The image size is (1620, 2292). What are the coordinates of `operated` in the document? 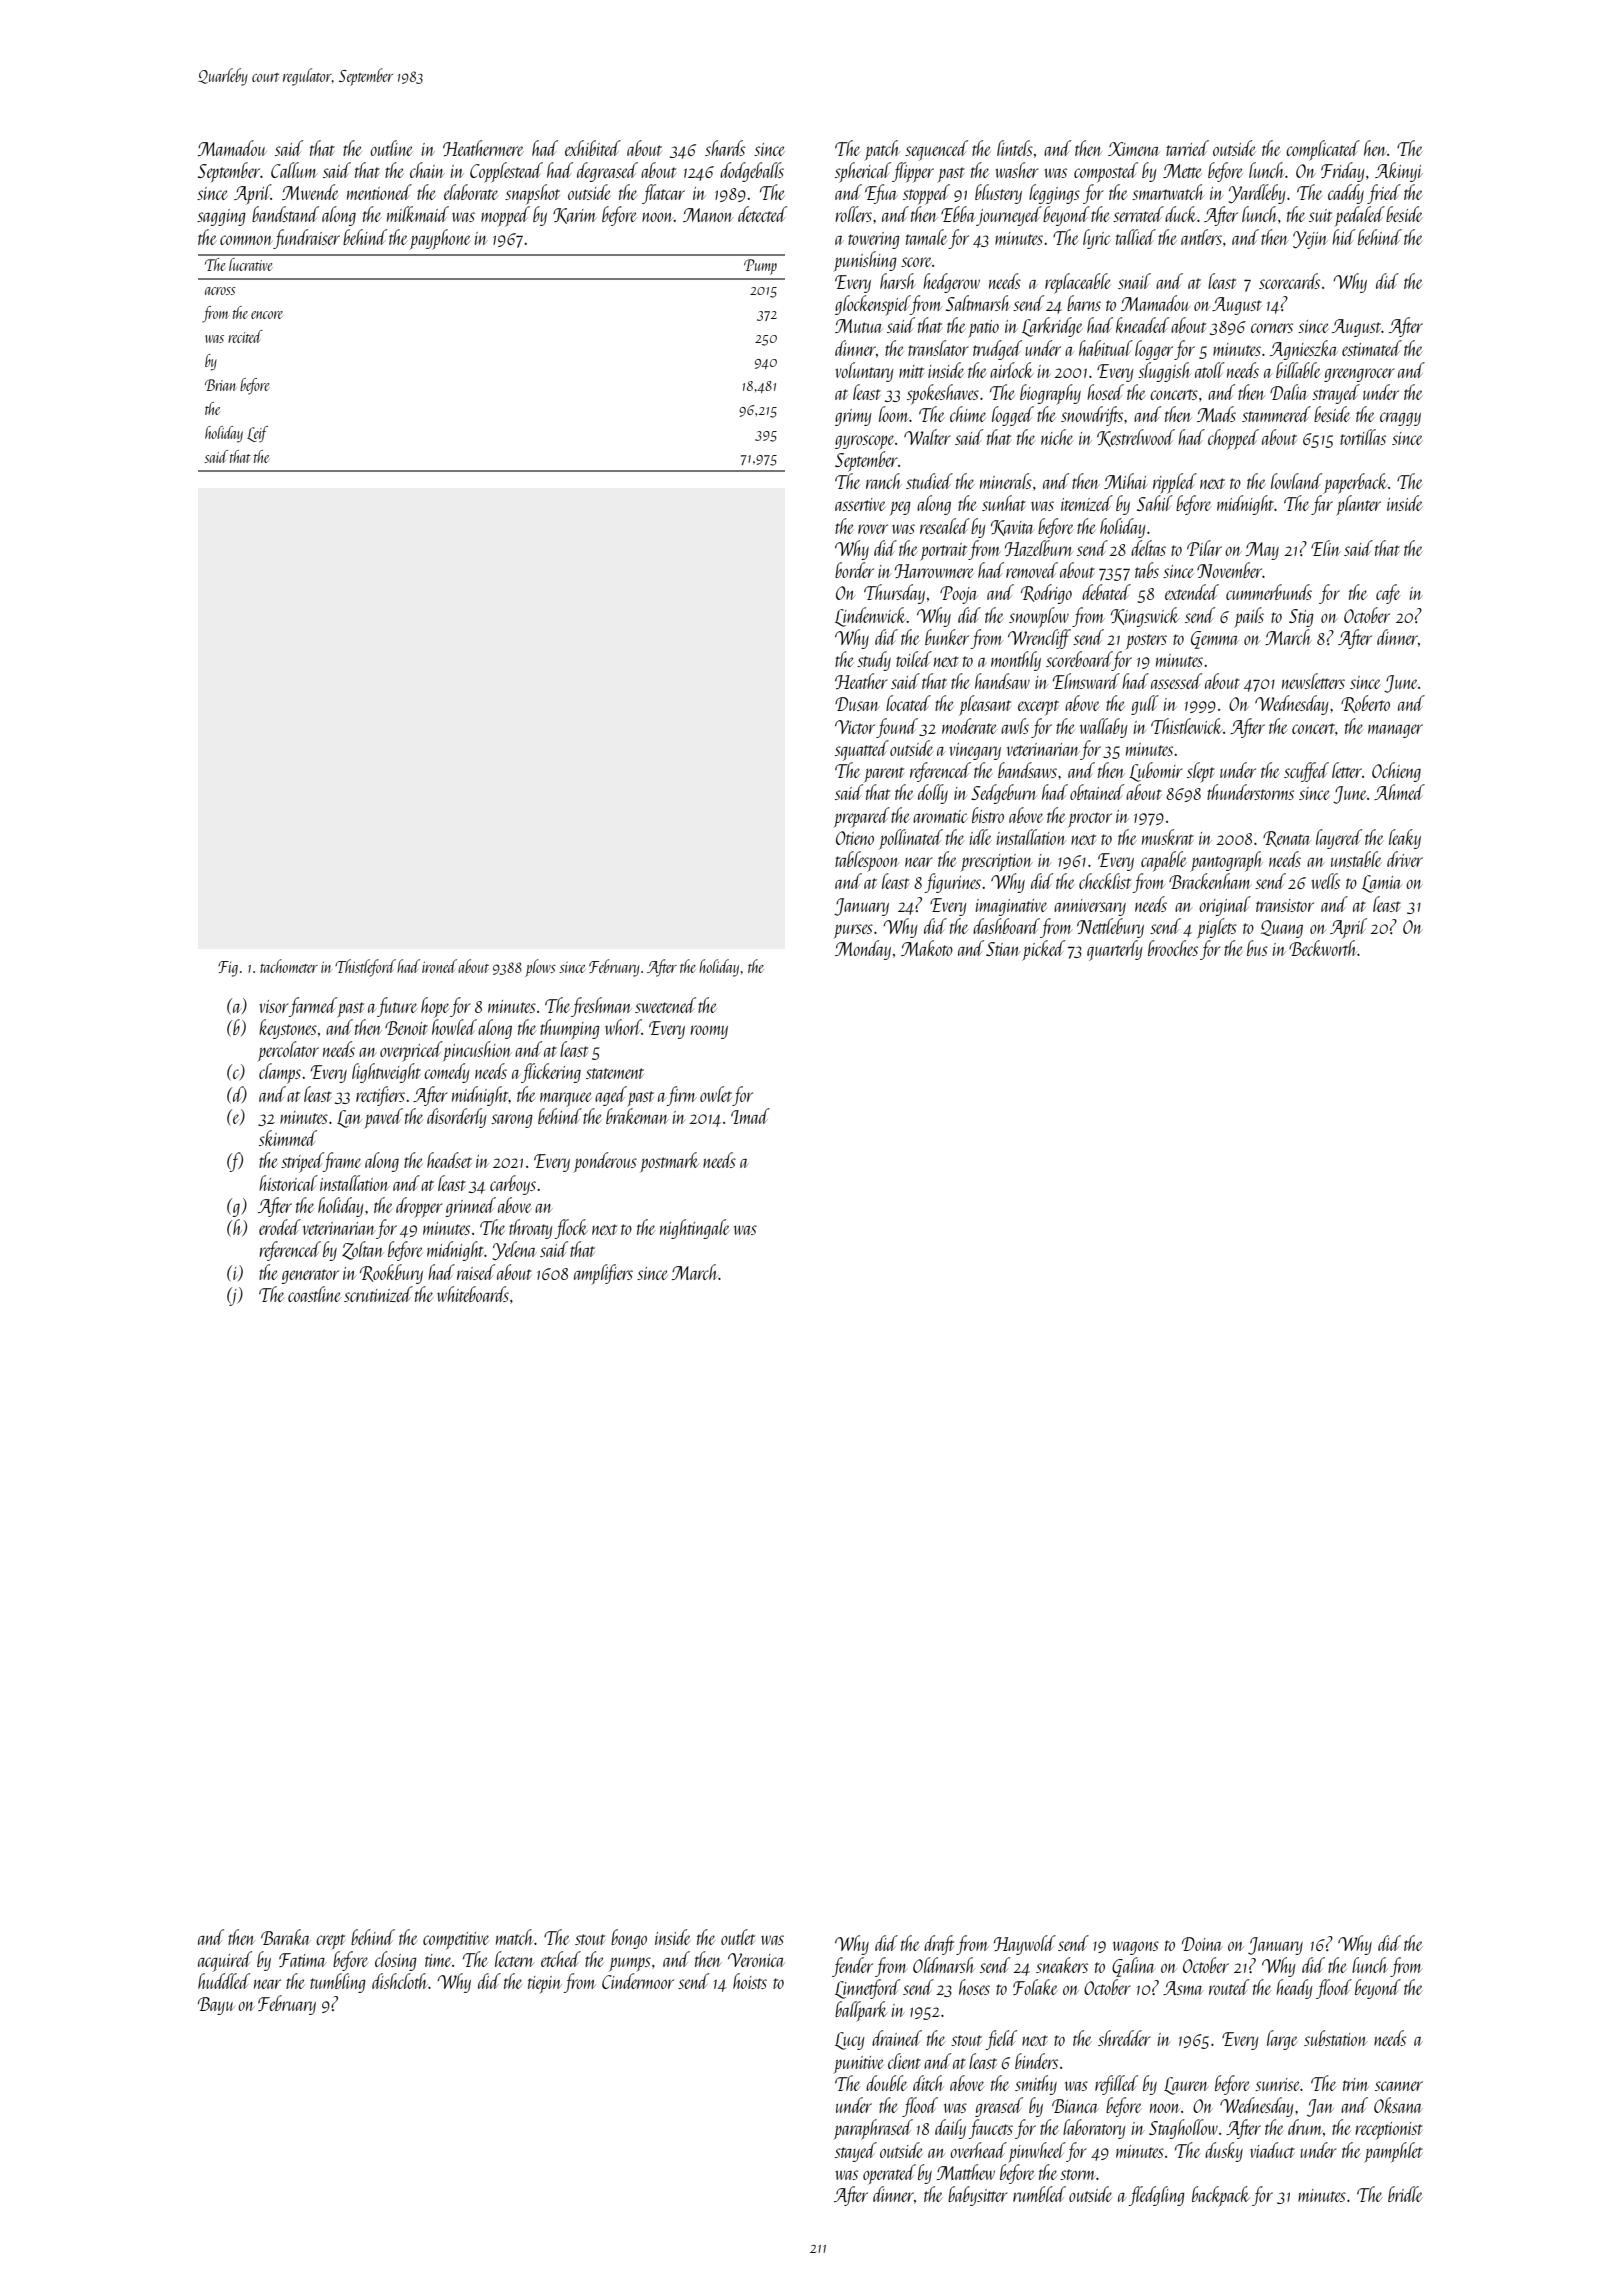 It's located at (889, 2174).
